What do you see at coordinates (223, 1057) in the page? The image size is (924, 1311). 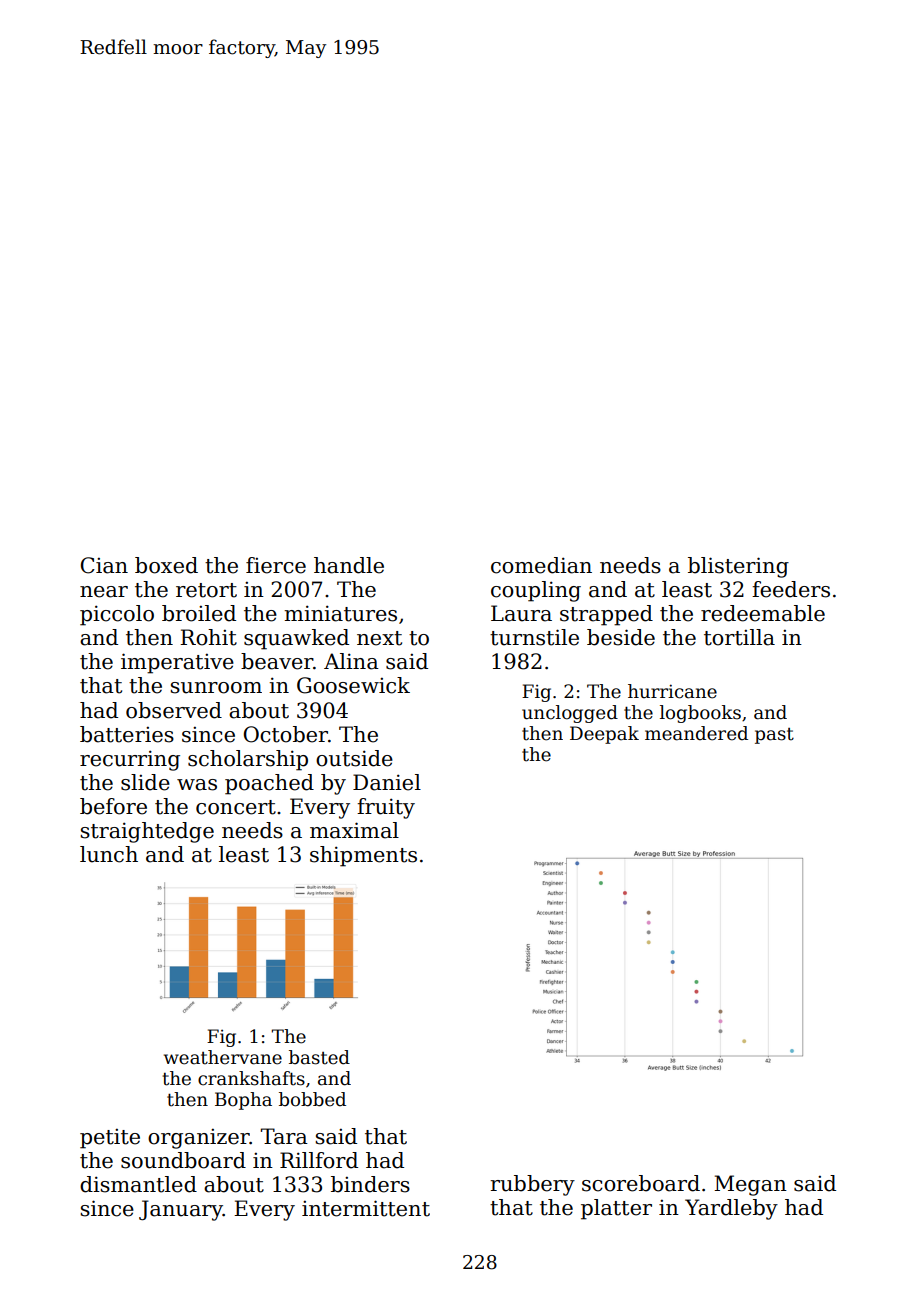 I see `weathervane` at bounding box center [223, 1057].
